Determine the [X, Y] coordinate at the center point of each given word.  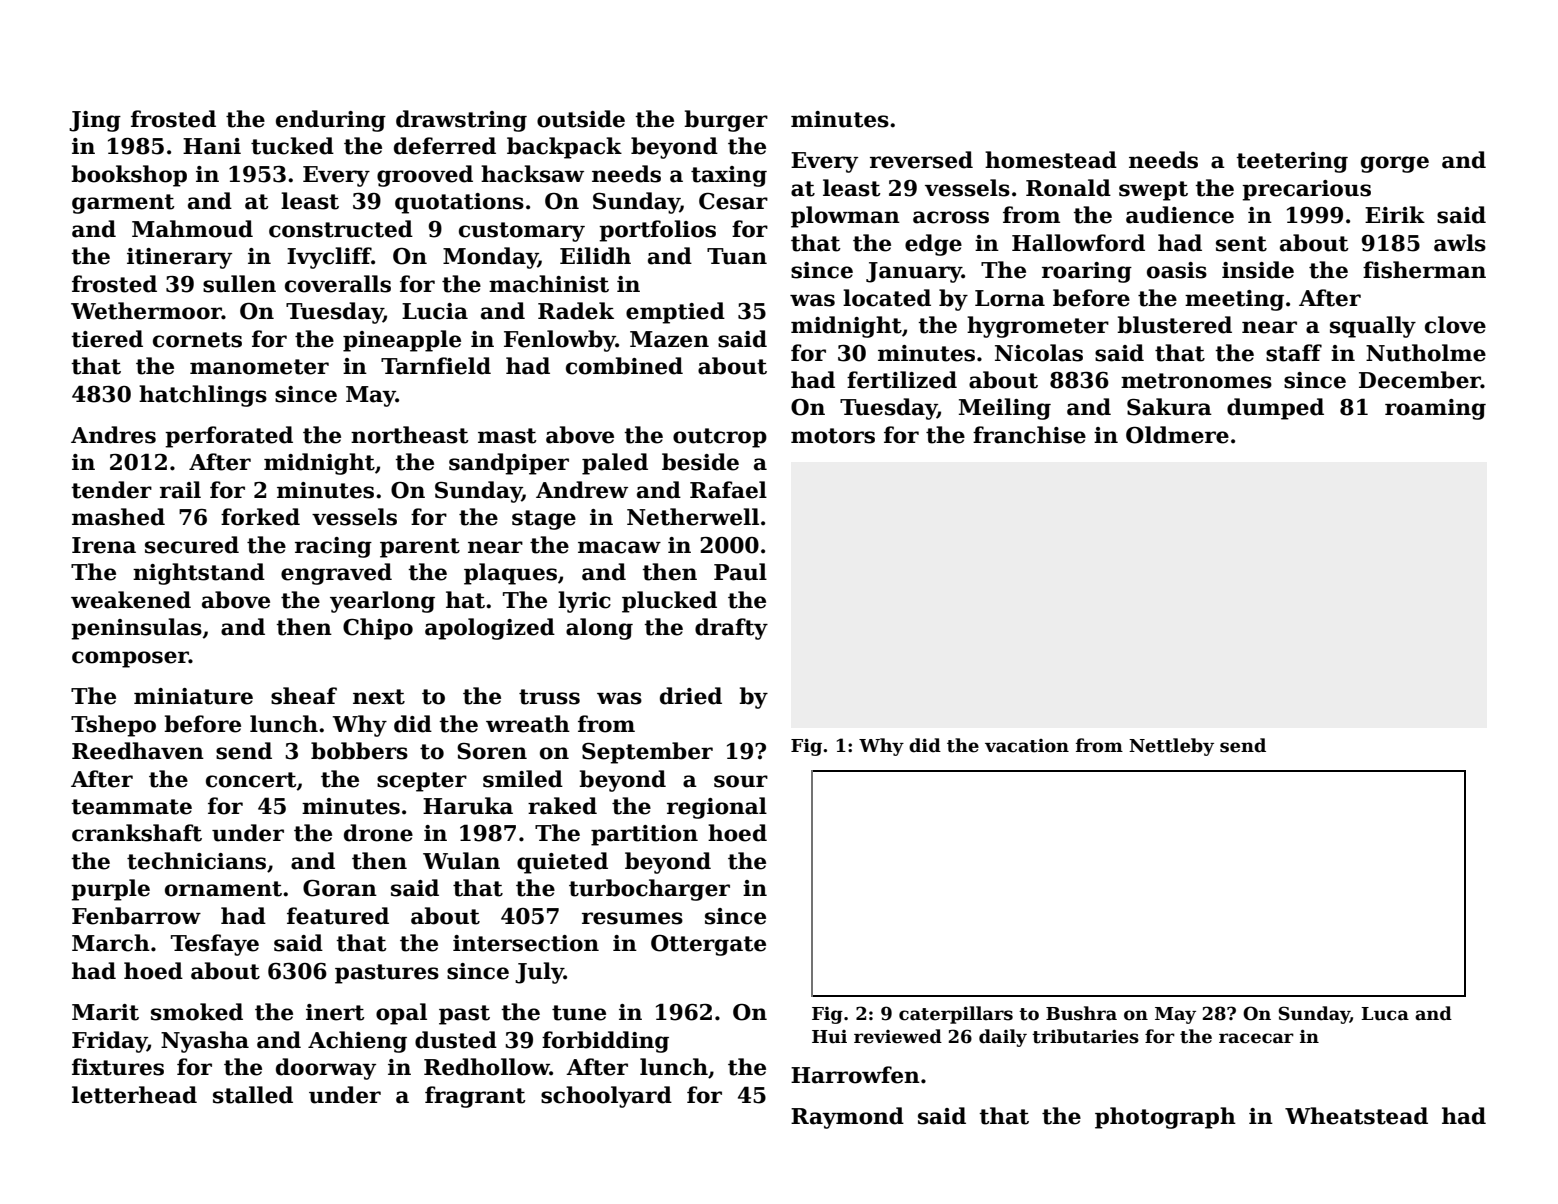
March [111, 943]
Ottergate [708, 945]
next [379, 697]
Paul [740, 572]
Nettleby [1171, 747]
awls [1460, 243]
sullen [239, 284]
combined [624, 366]
